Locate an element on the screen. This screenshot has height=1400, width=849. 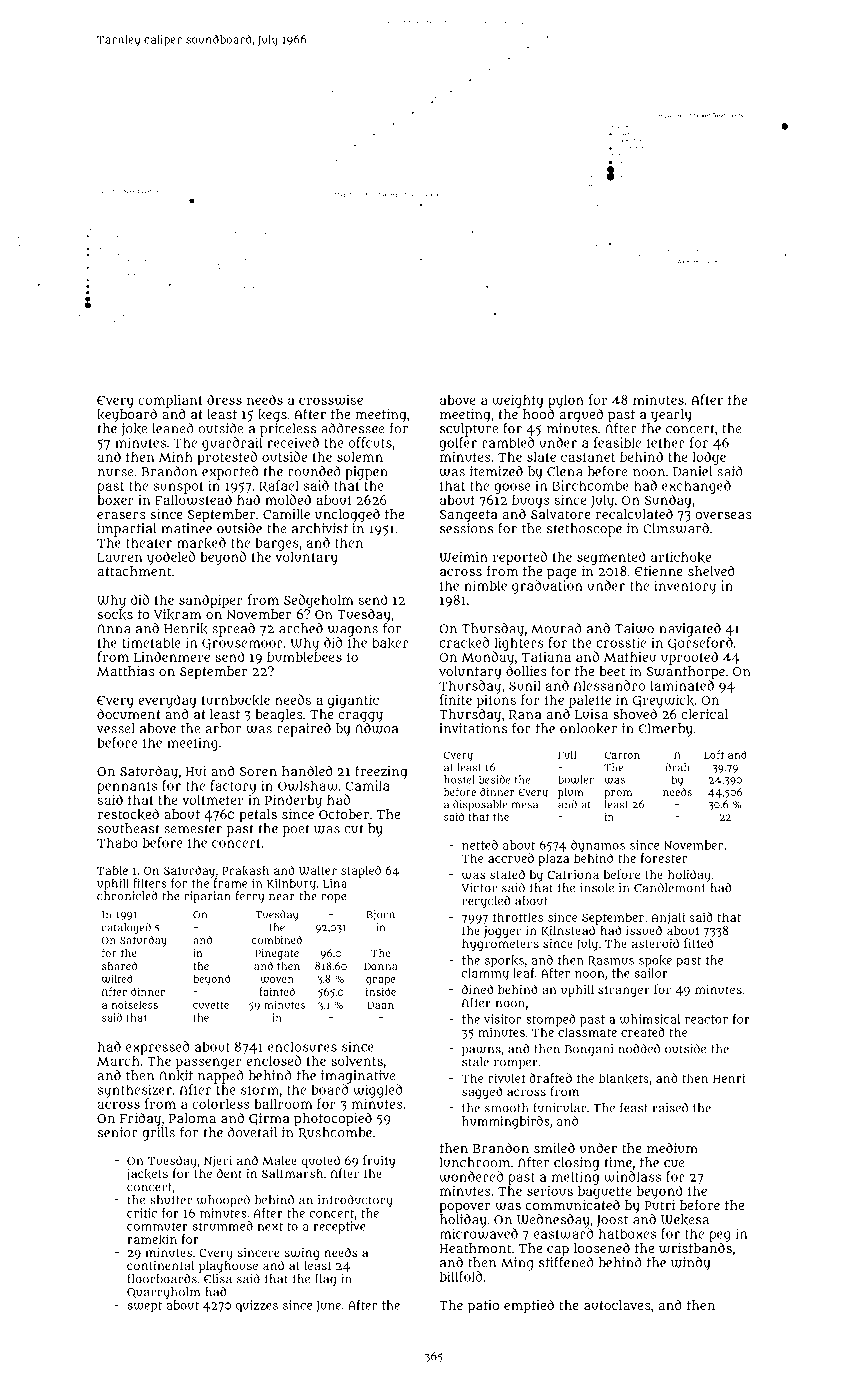
castanet is located at coordinates (588, 457).
